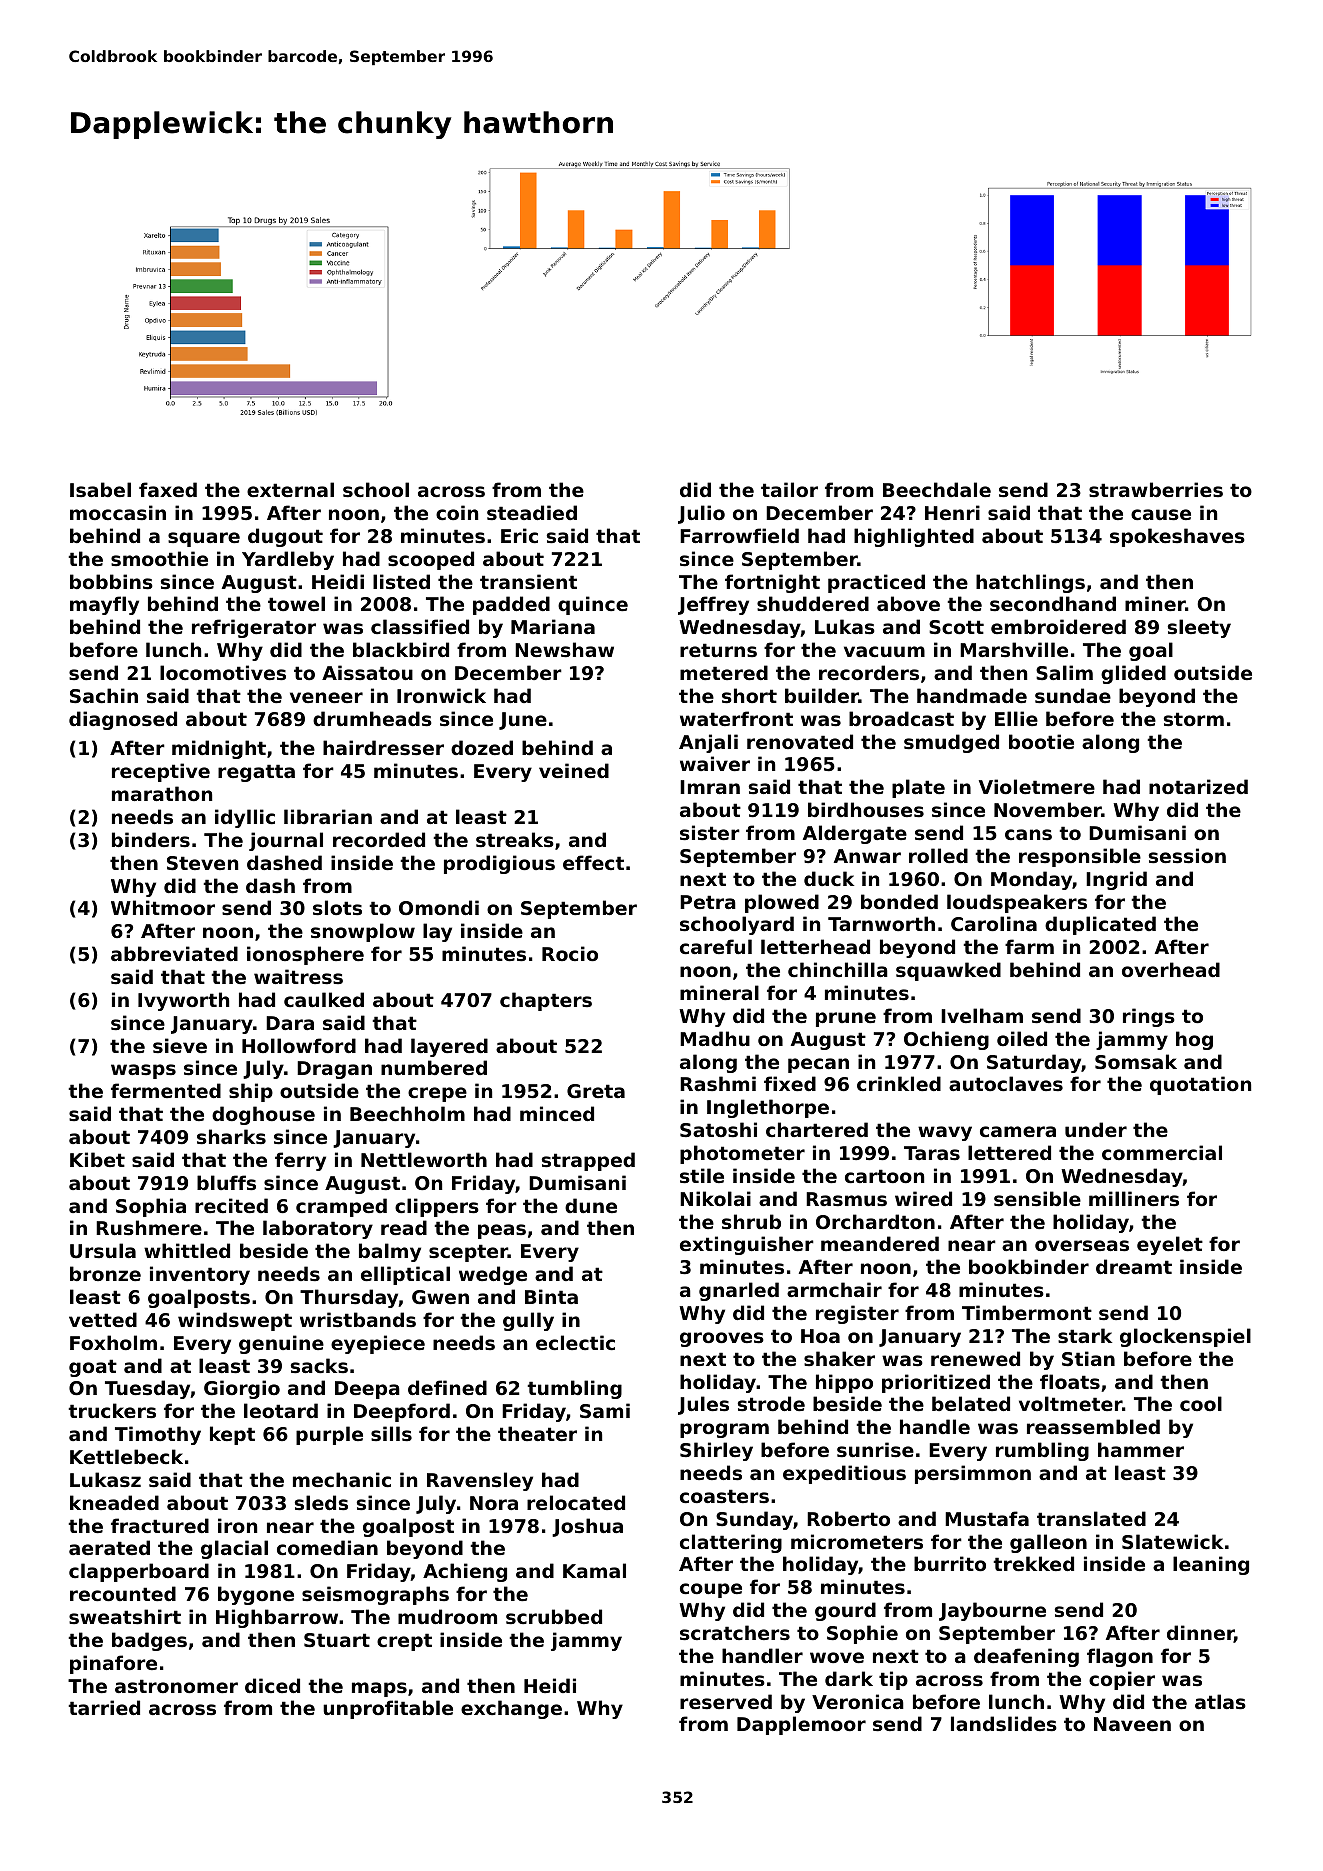  I want to click on floats, so click(1070, 1381).
